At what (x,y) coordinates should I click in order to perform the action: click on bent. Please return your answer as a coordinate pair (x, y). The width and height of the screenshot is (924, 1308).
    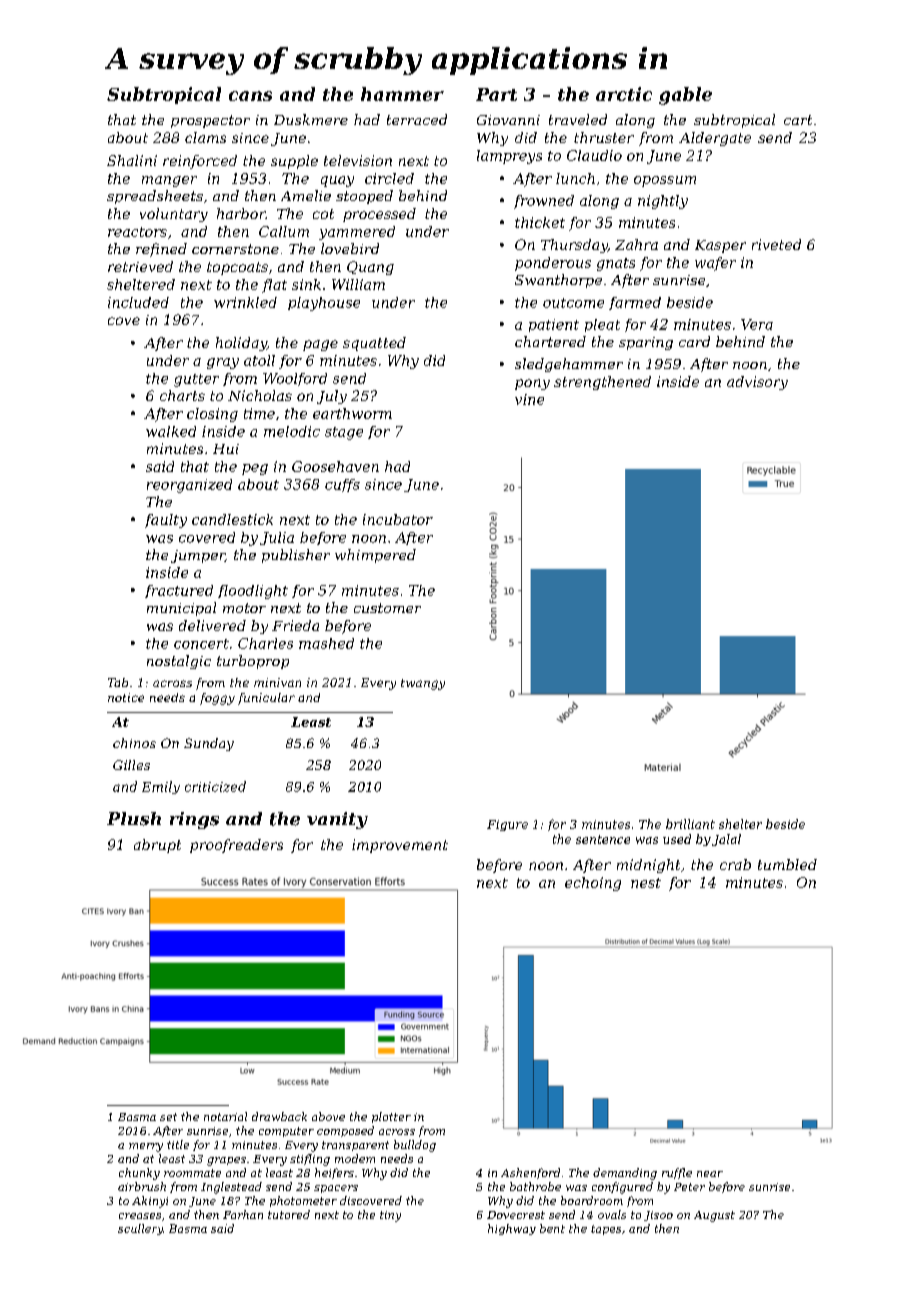
    Looking at the image, I should click on (552, 1228).
